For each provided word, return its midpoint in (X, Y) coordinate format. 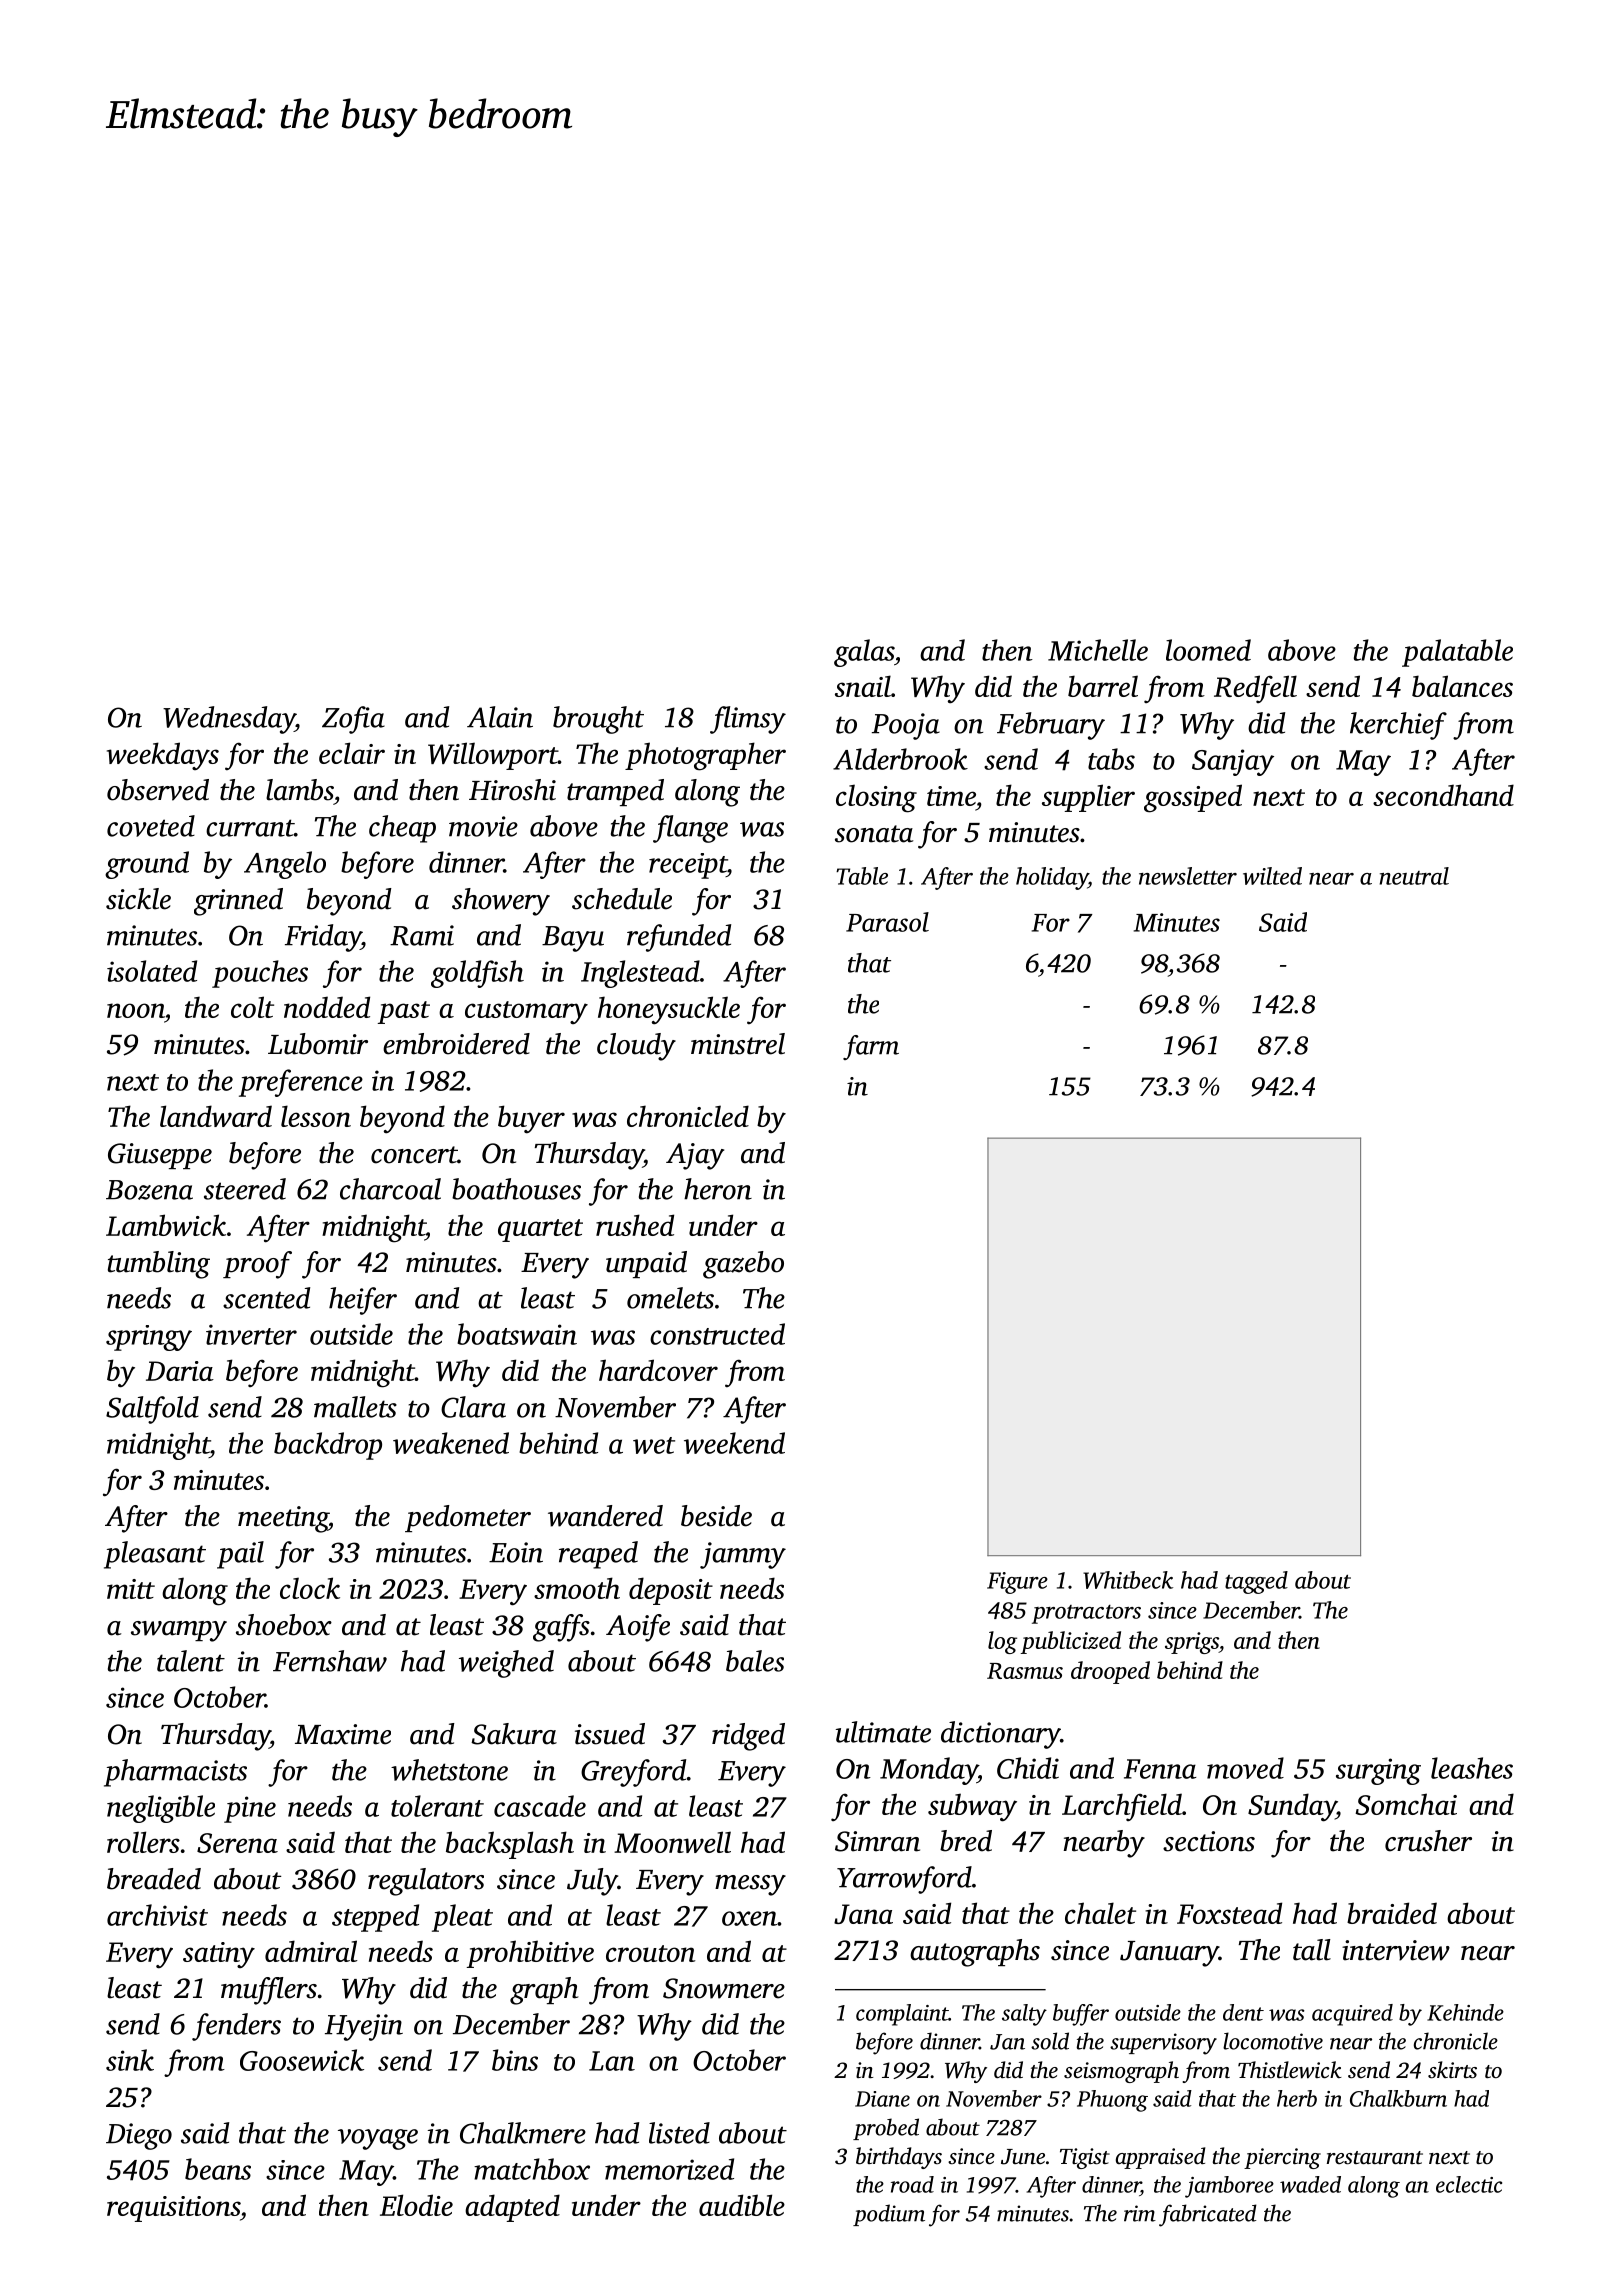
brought (598, 720)
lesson (316, 1116)
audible (742, 2205)
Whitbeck (1128, 1580)
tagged (1256, 1582)
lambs (300, 790)
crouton (650, 1953)
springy (149, 1338)
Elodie (416, 2205)
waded (1310, 2184)
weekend (734, 1443)
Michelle (1098, 650)
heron (718, 1189)
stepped (375, 1918)
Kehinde (1465, 2012)
